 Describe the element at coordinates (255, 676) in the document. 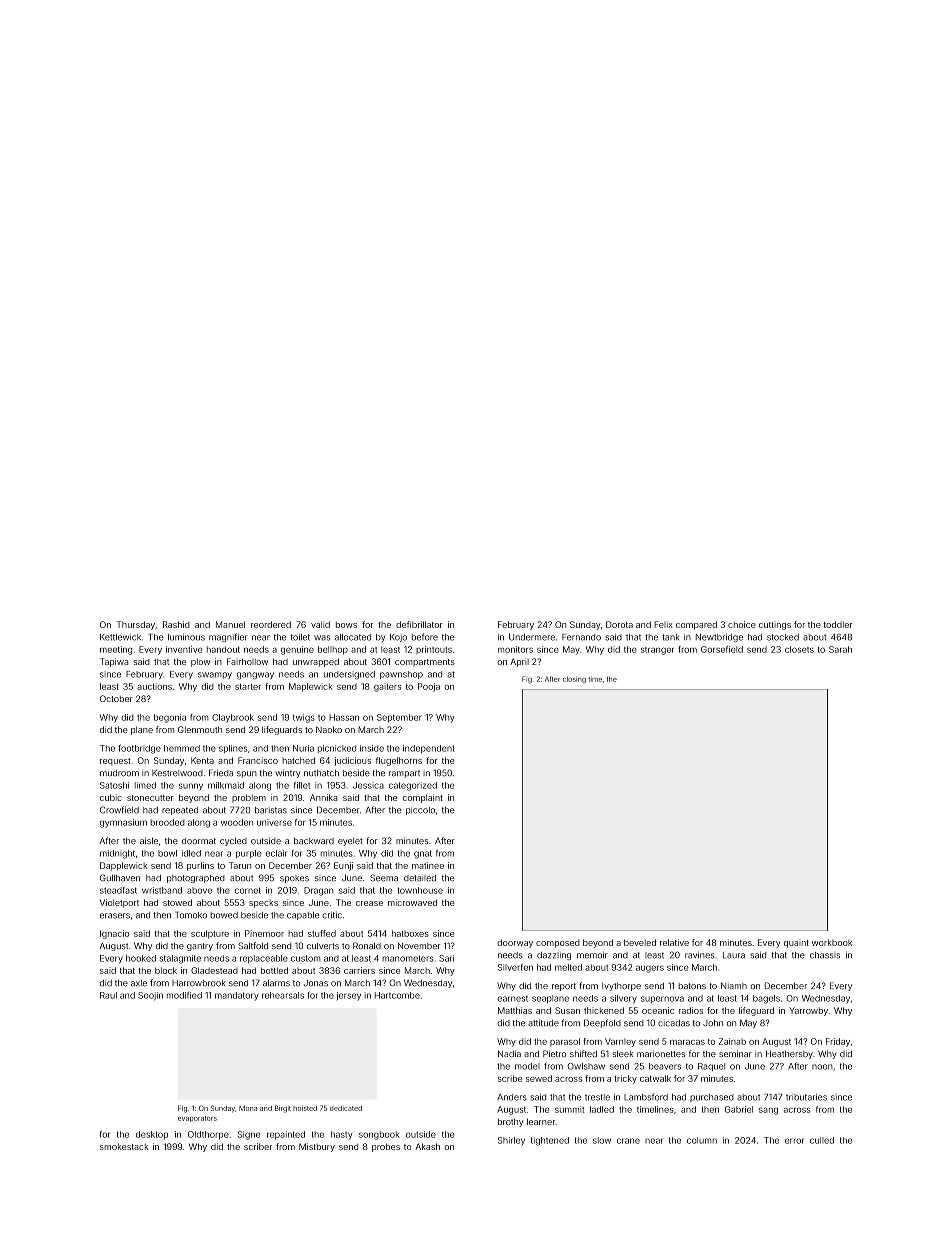

I see `gangway` at that location.
